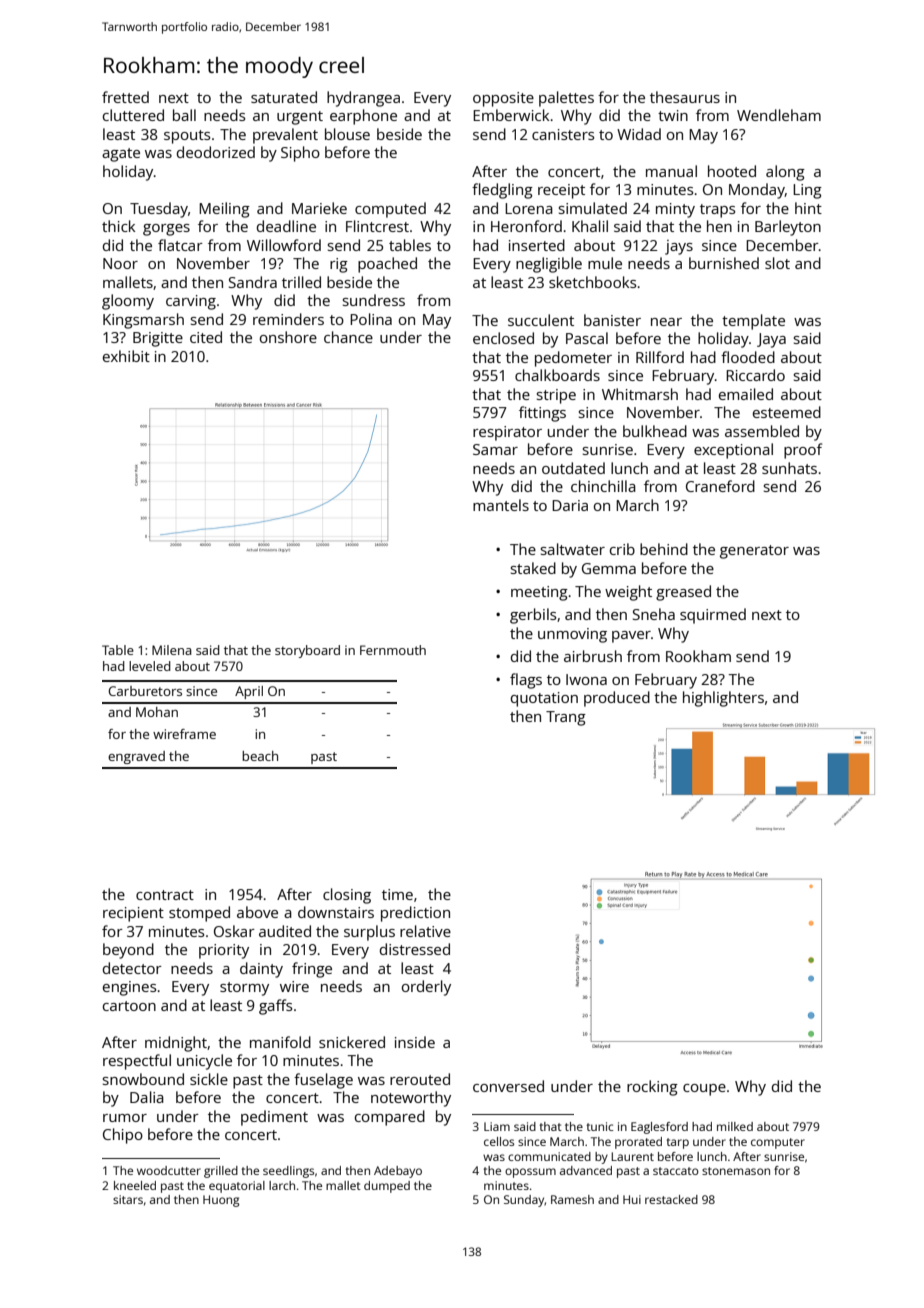 The image size is (924, 1308). I want to click on beach, so click(260, 756).
